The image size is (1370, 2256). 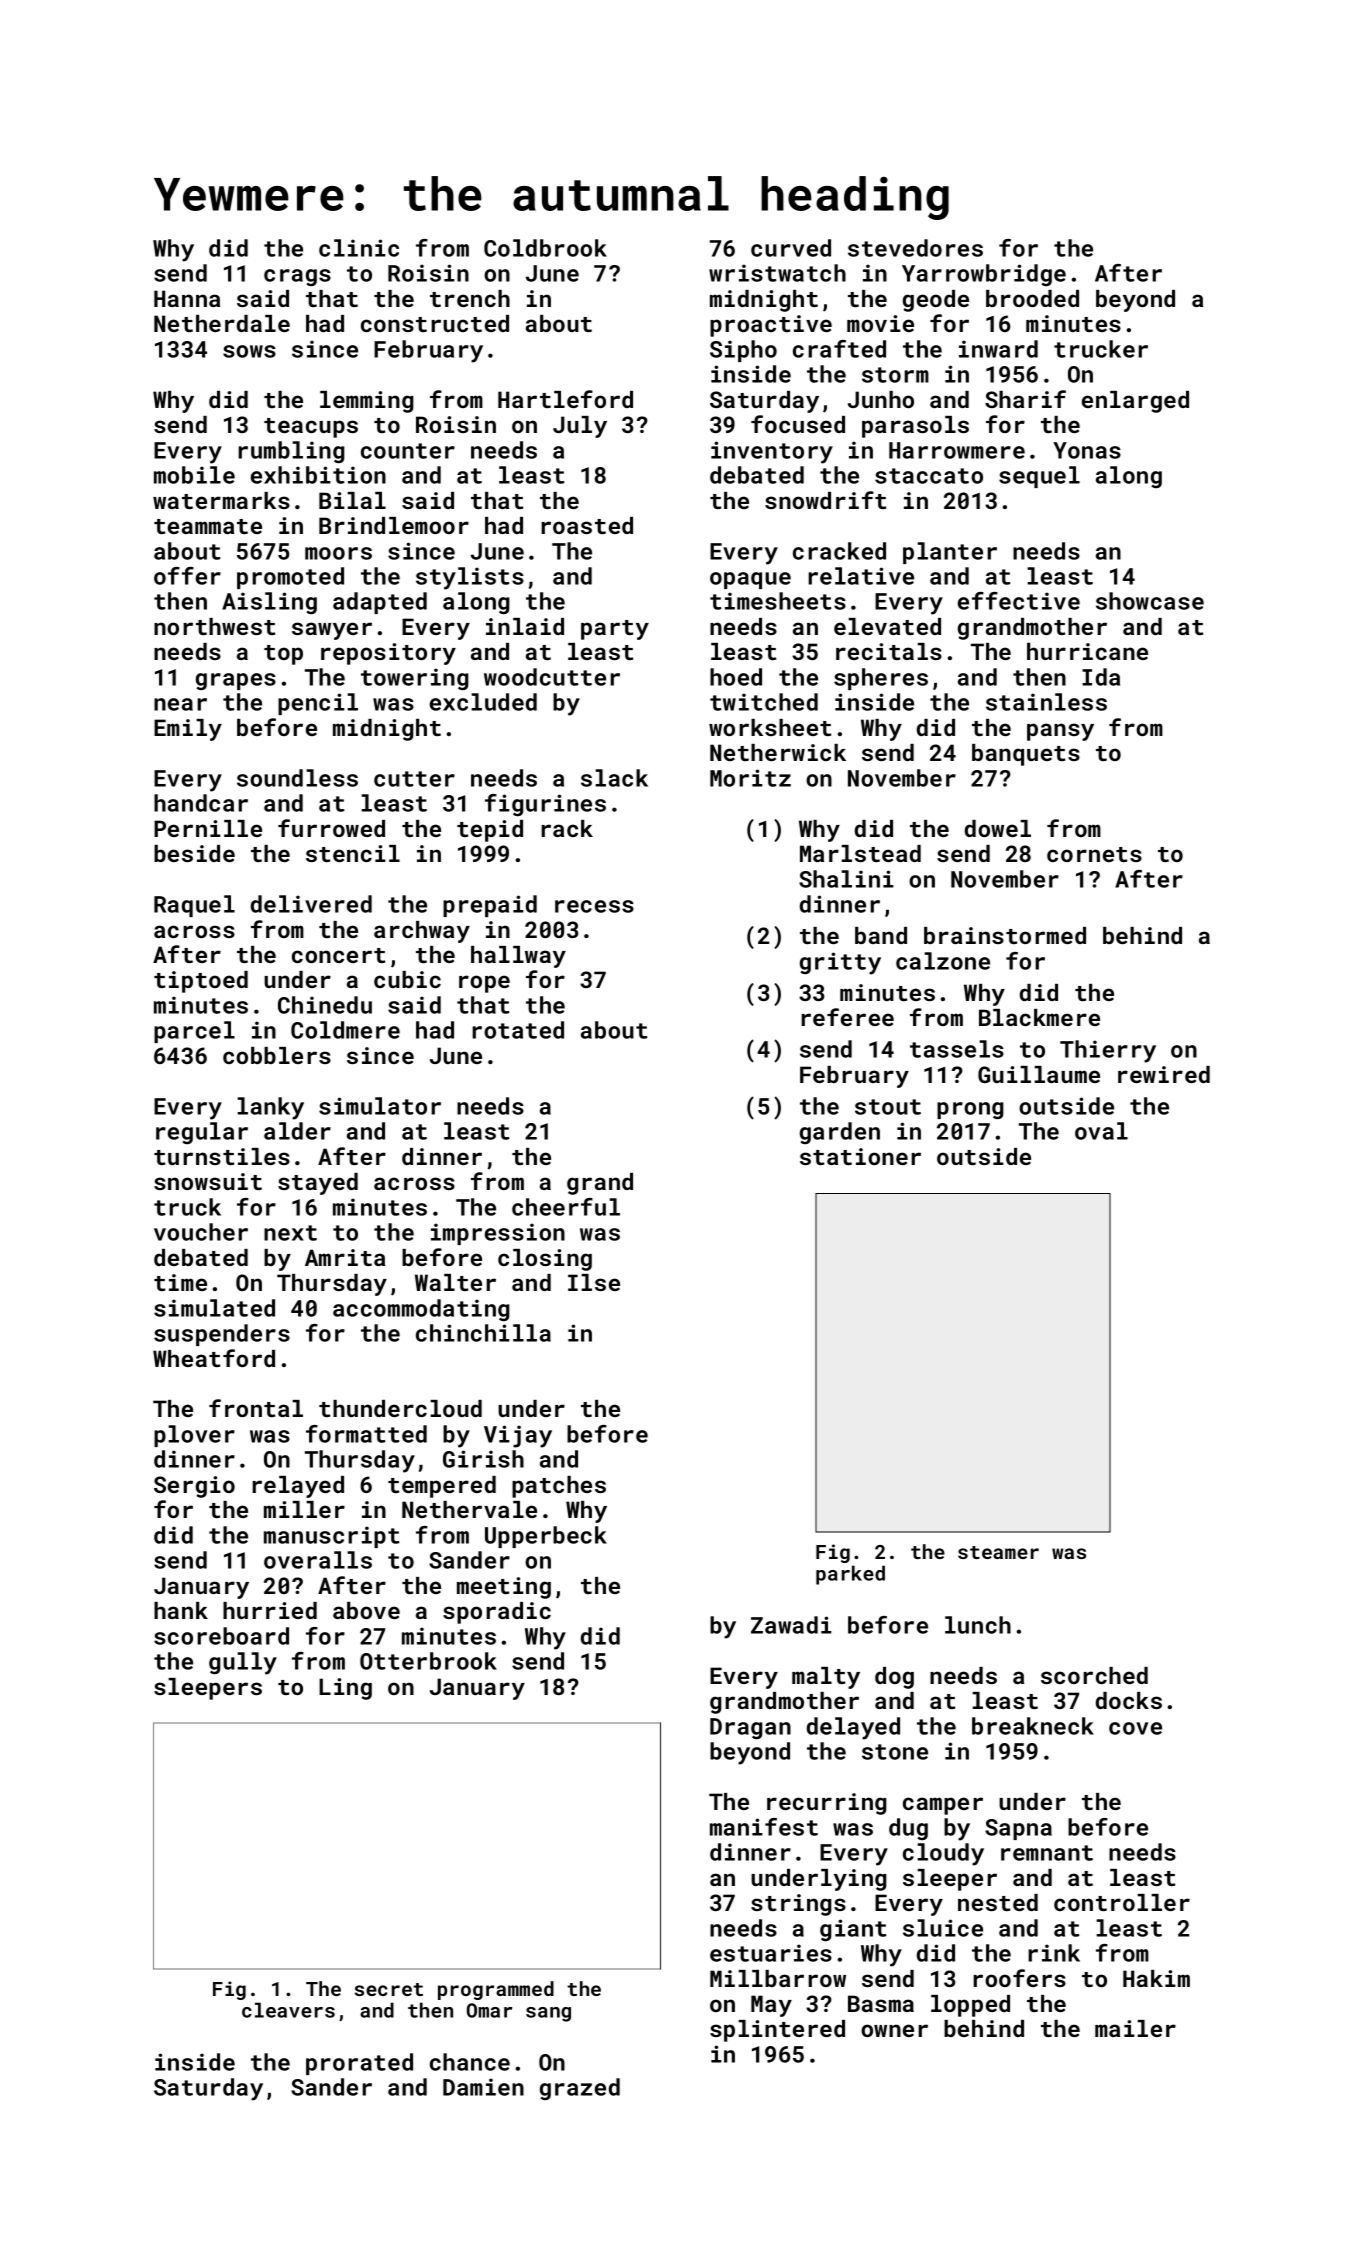 What do you see at coordinates (777, 2031) in the screenshot?
I see `splintered` at bounding box center [777, 2031].
